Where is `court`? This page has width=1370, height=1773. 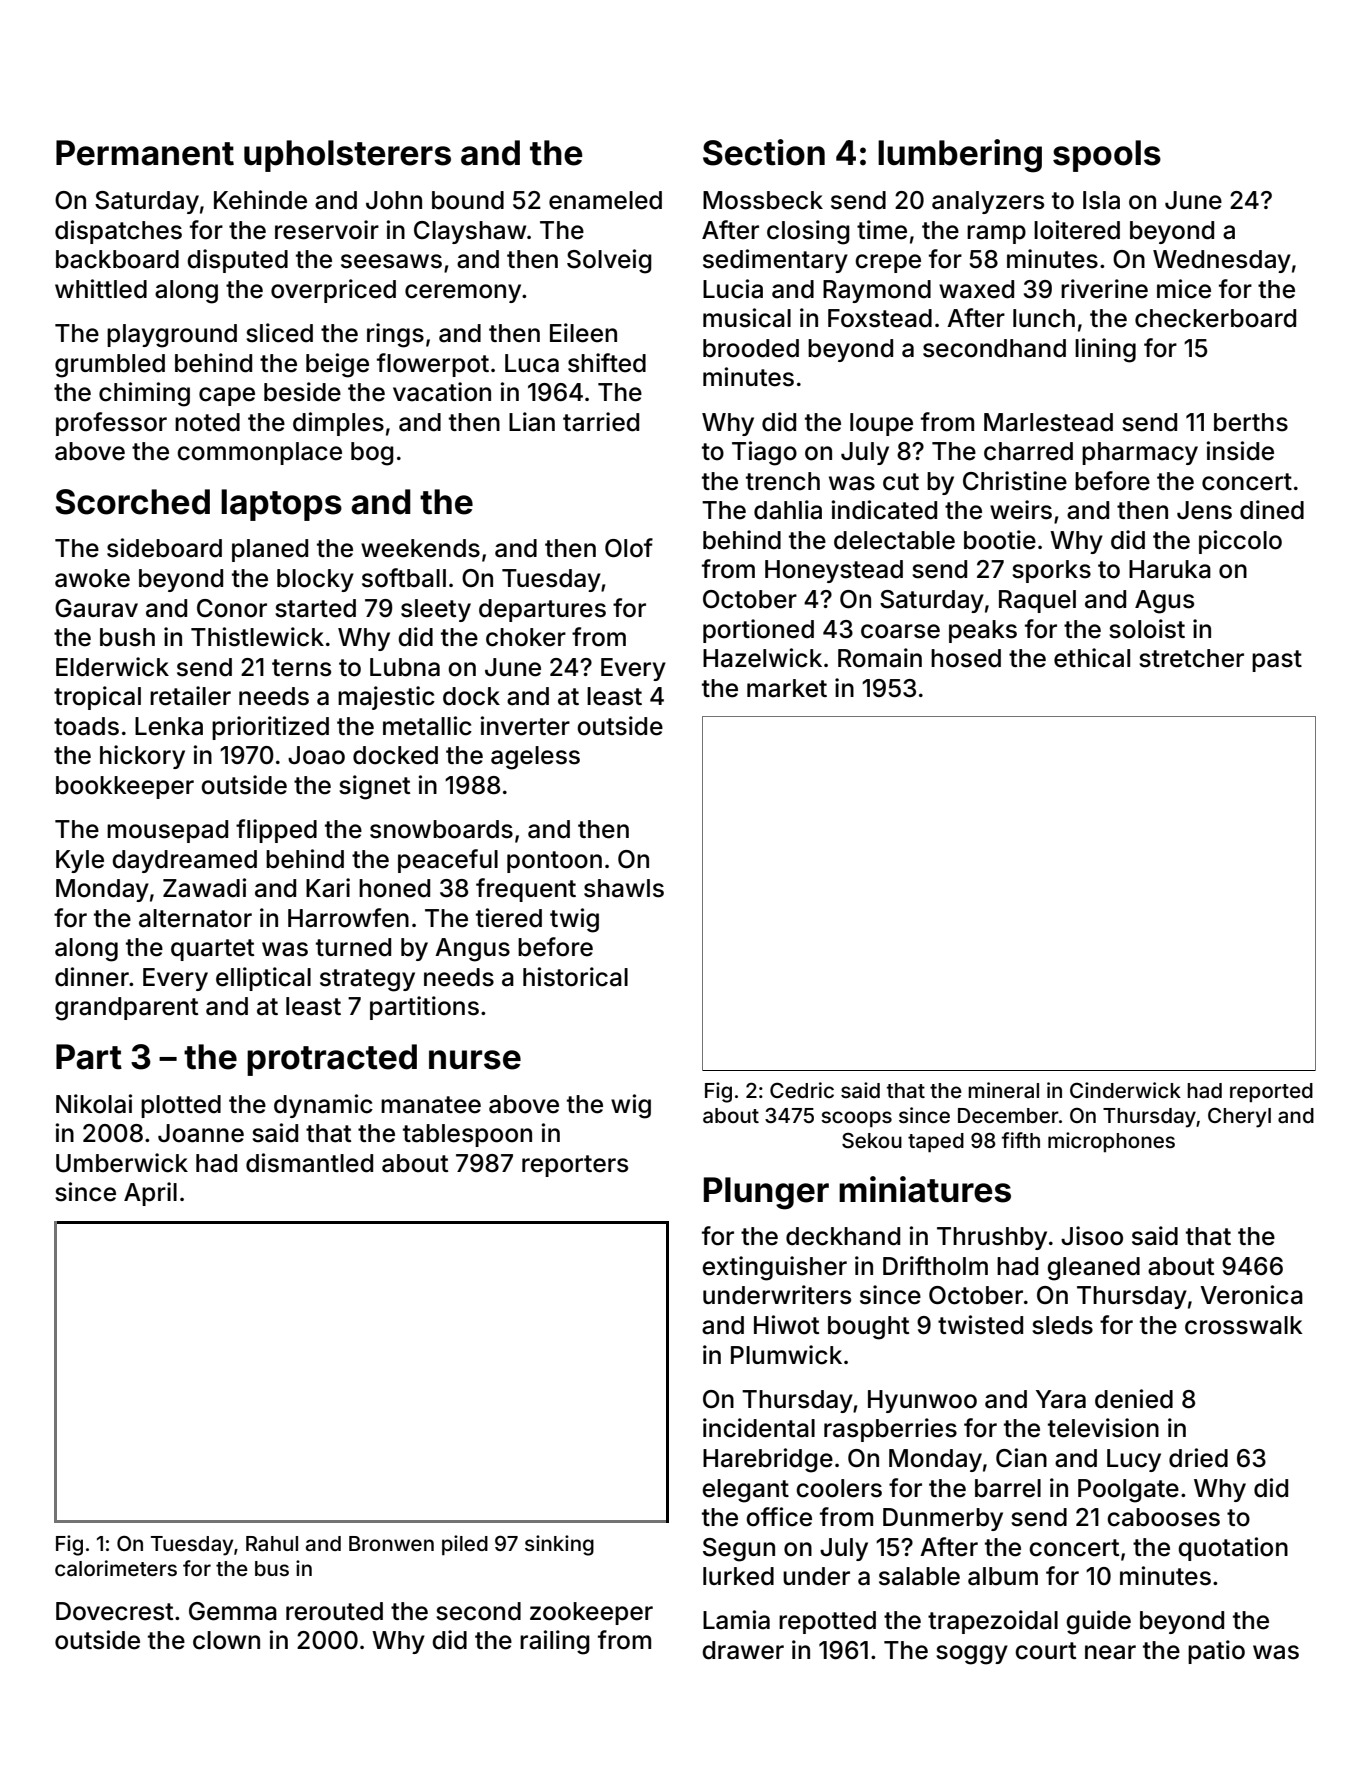 court is located at coordinates (1045, 1651).
